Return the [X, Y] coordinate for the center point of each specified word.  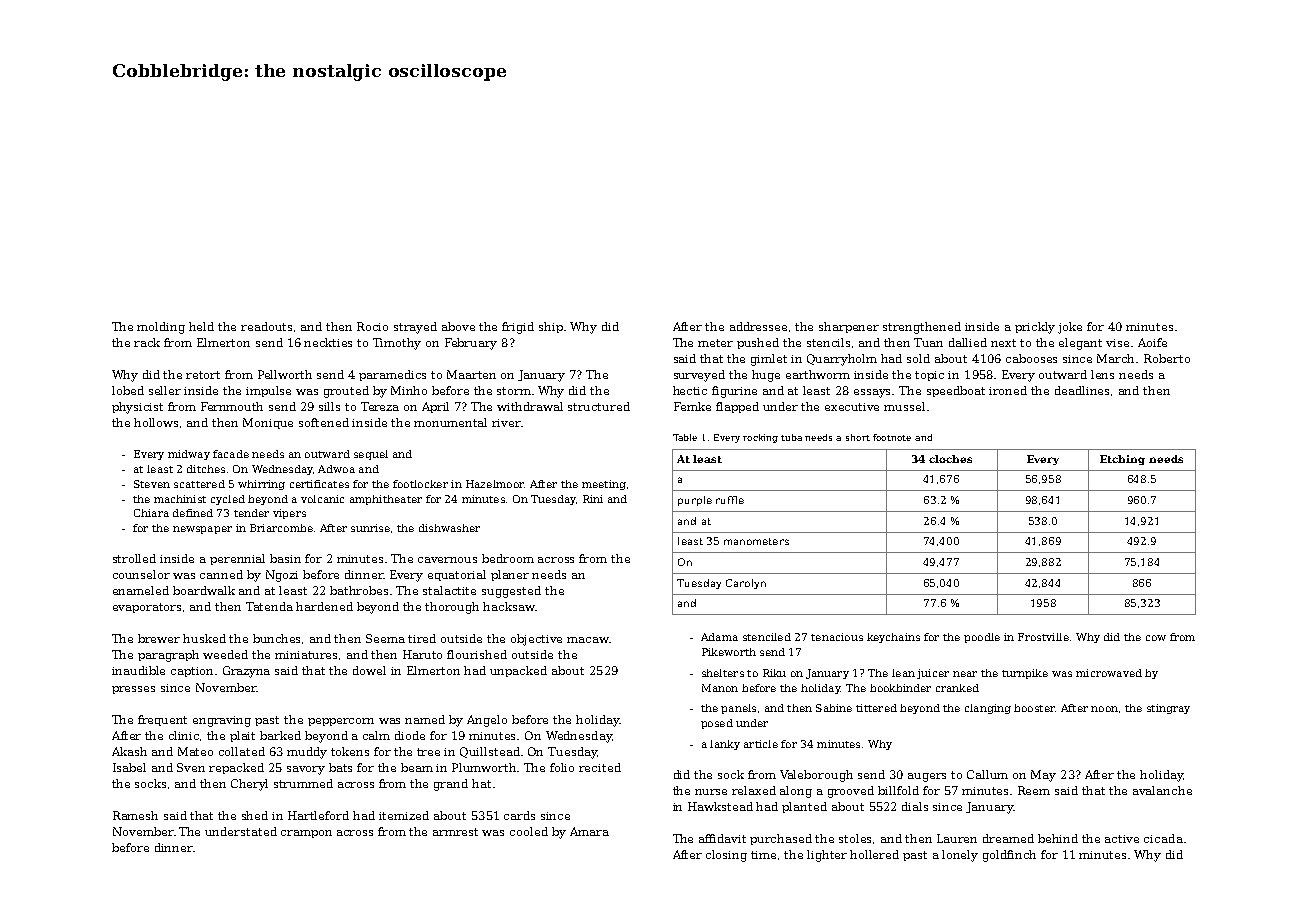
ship [551, 327]
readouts [266, 326]
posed [717, 724]
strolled [134, 558]
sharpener [849, 327]
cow [1156, 638]
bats [340, 767]
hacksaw [509, 606]
